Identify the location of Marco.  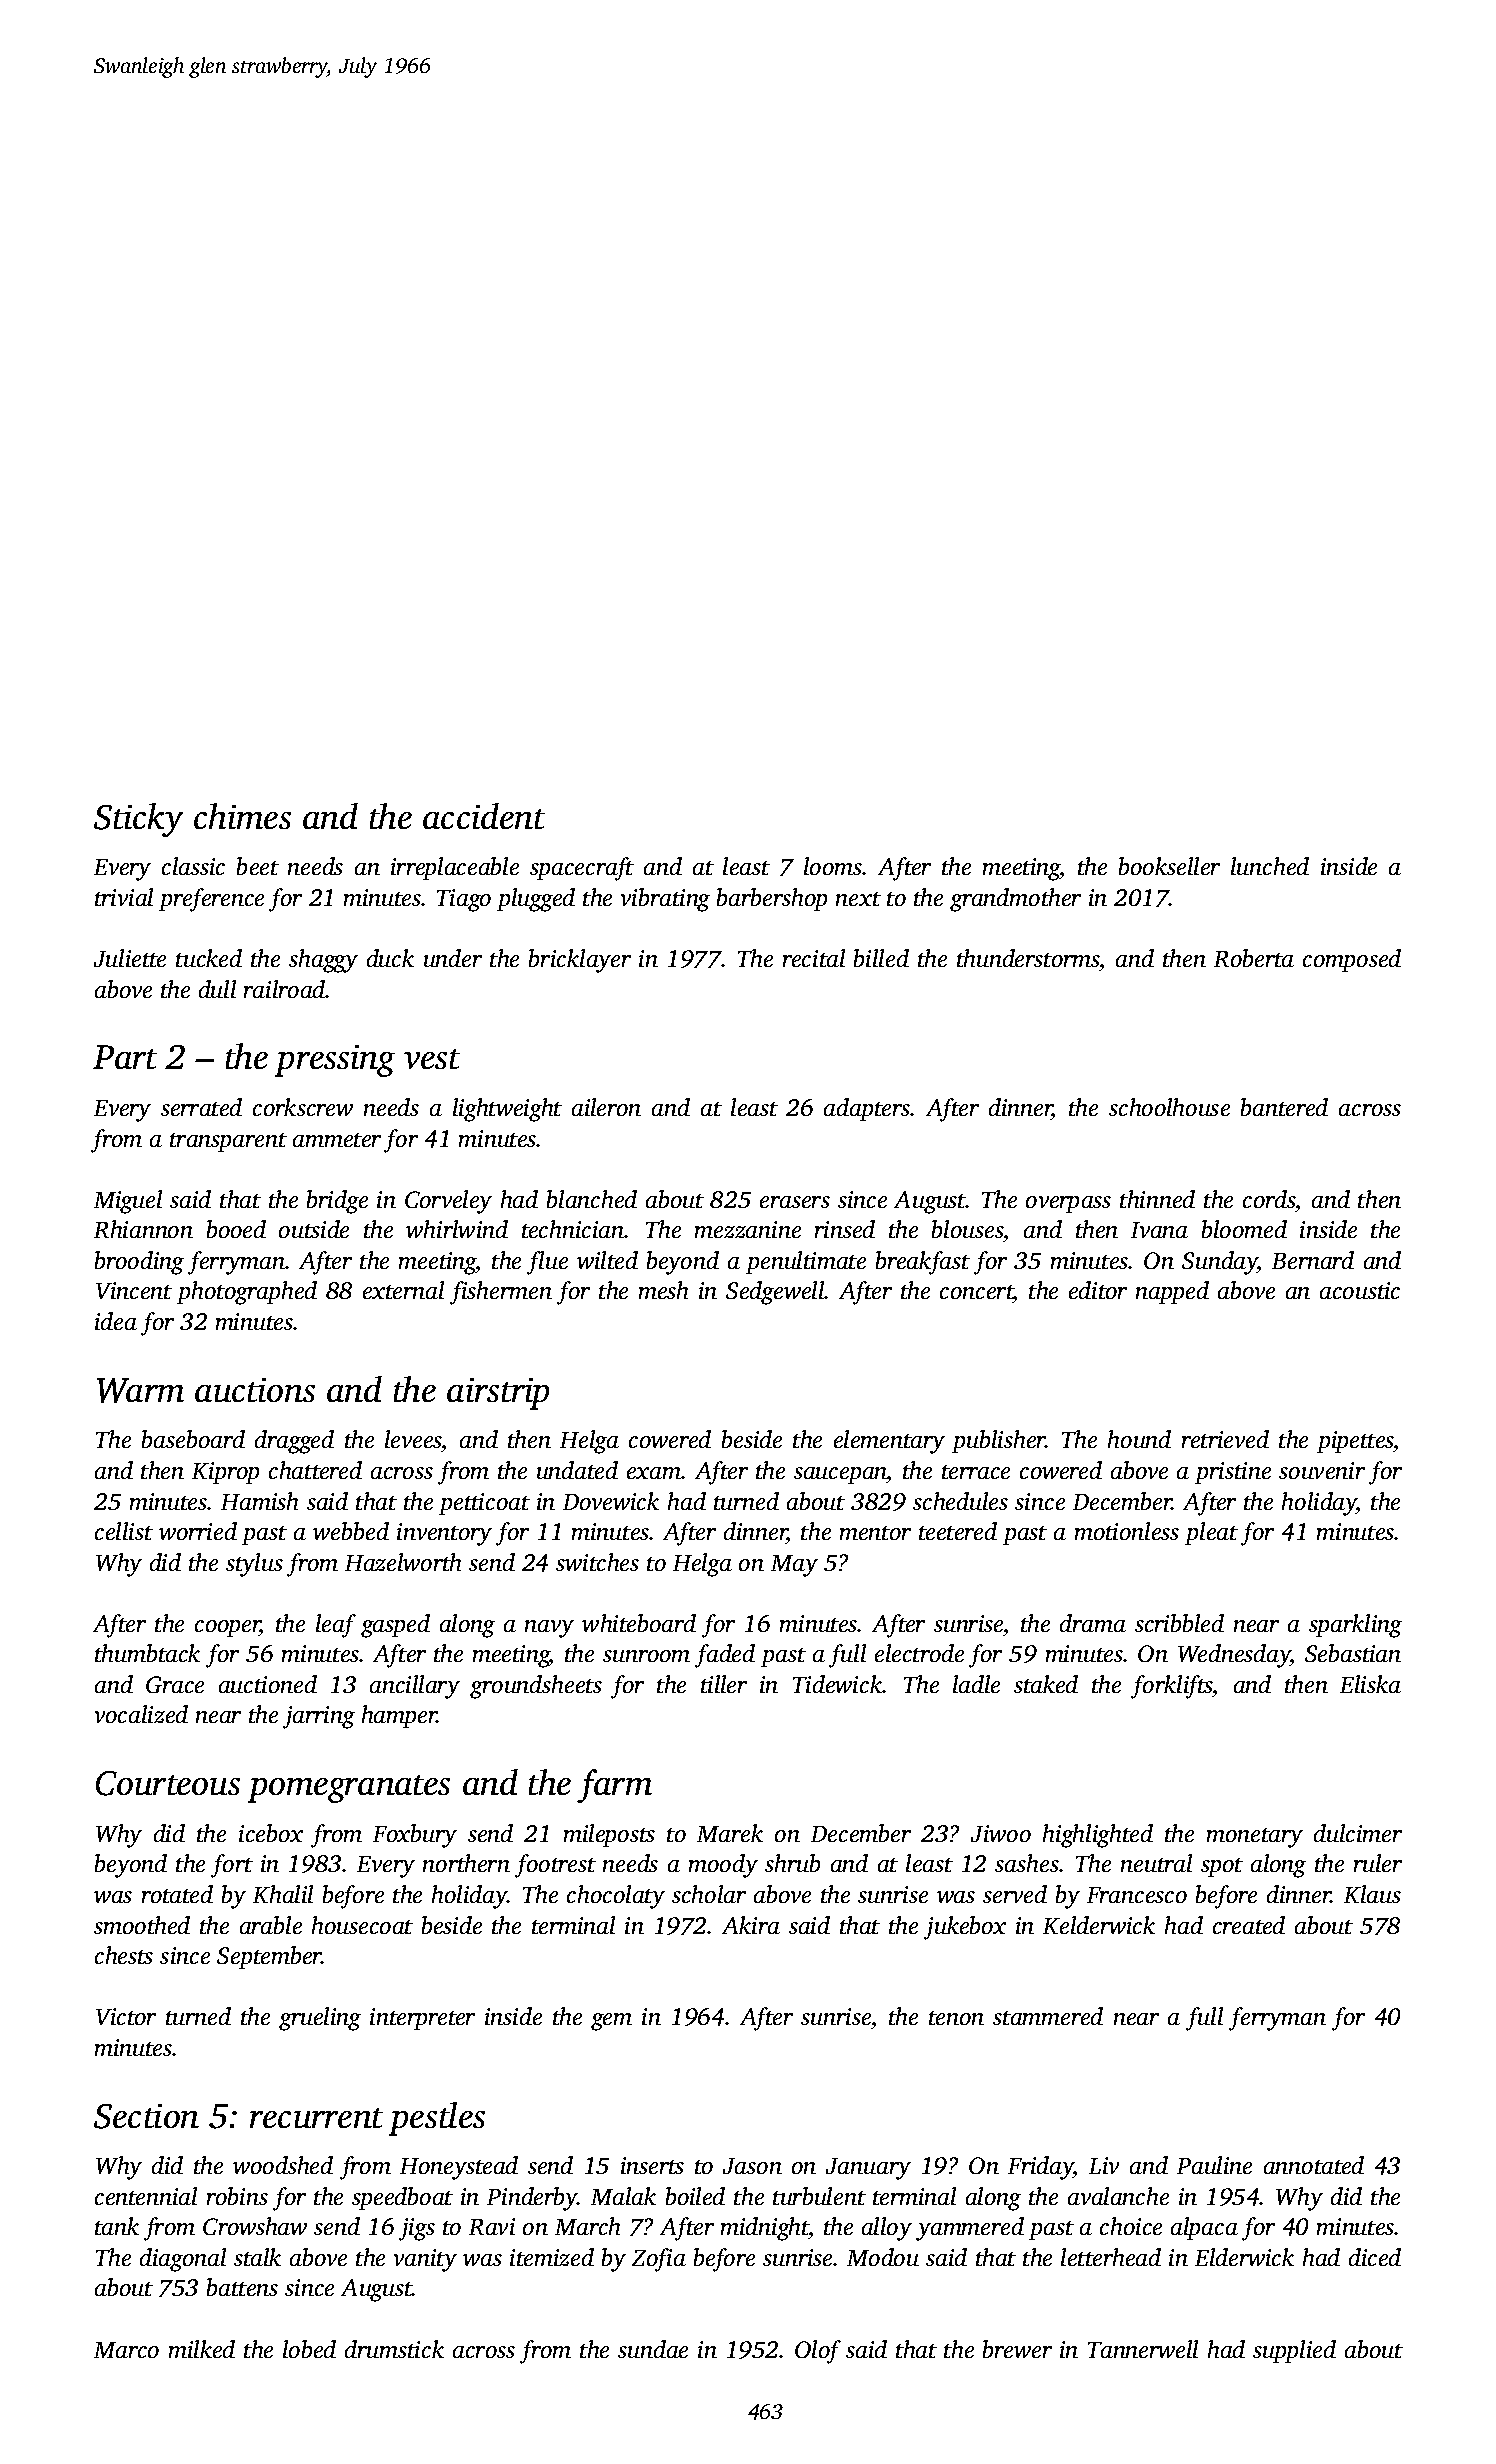
(126, 2350).
